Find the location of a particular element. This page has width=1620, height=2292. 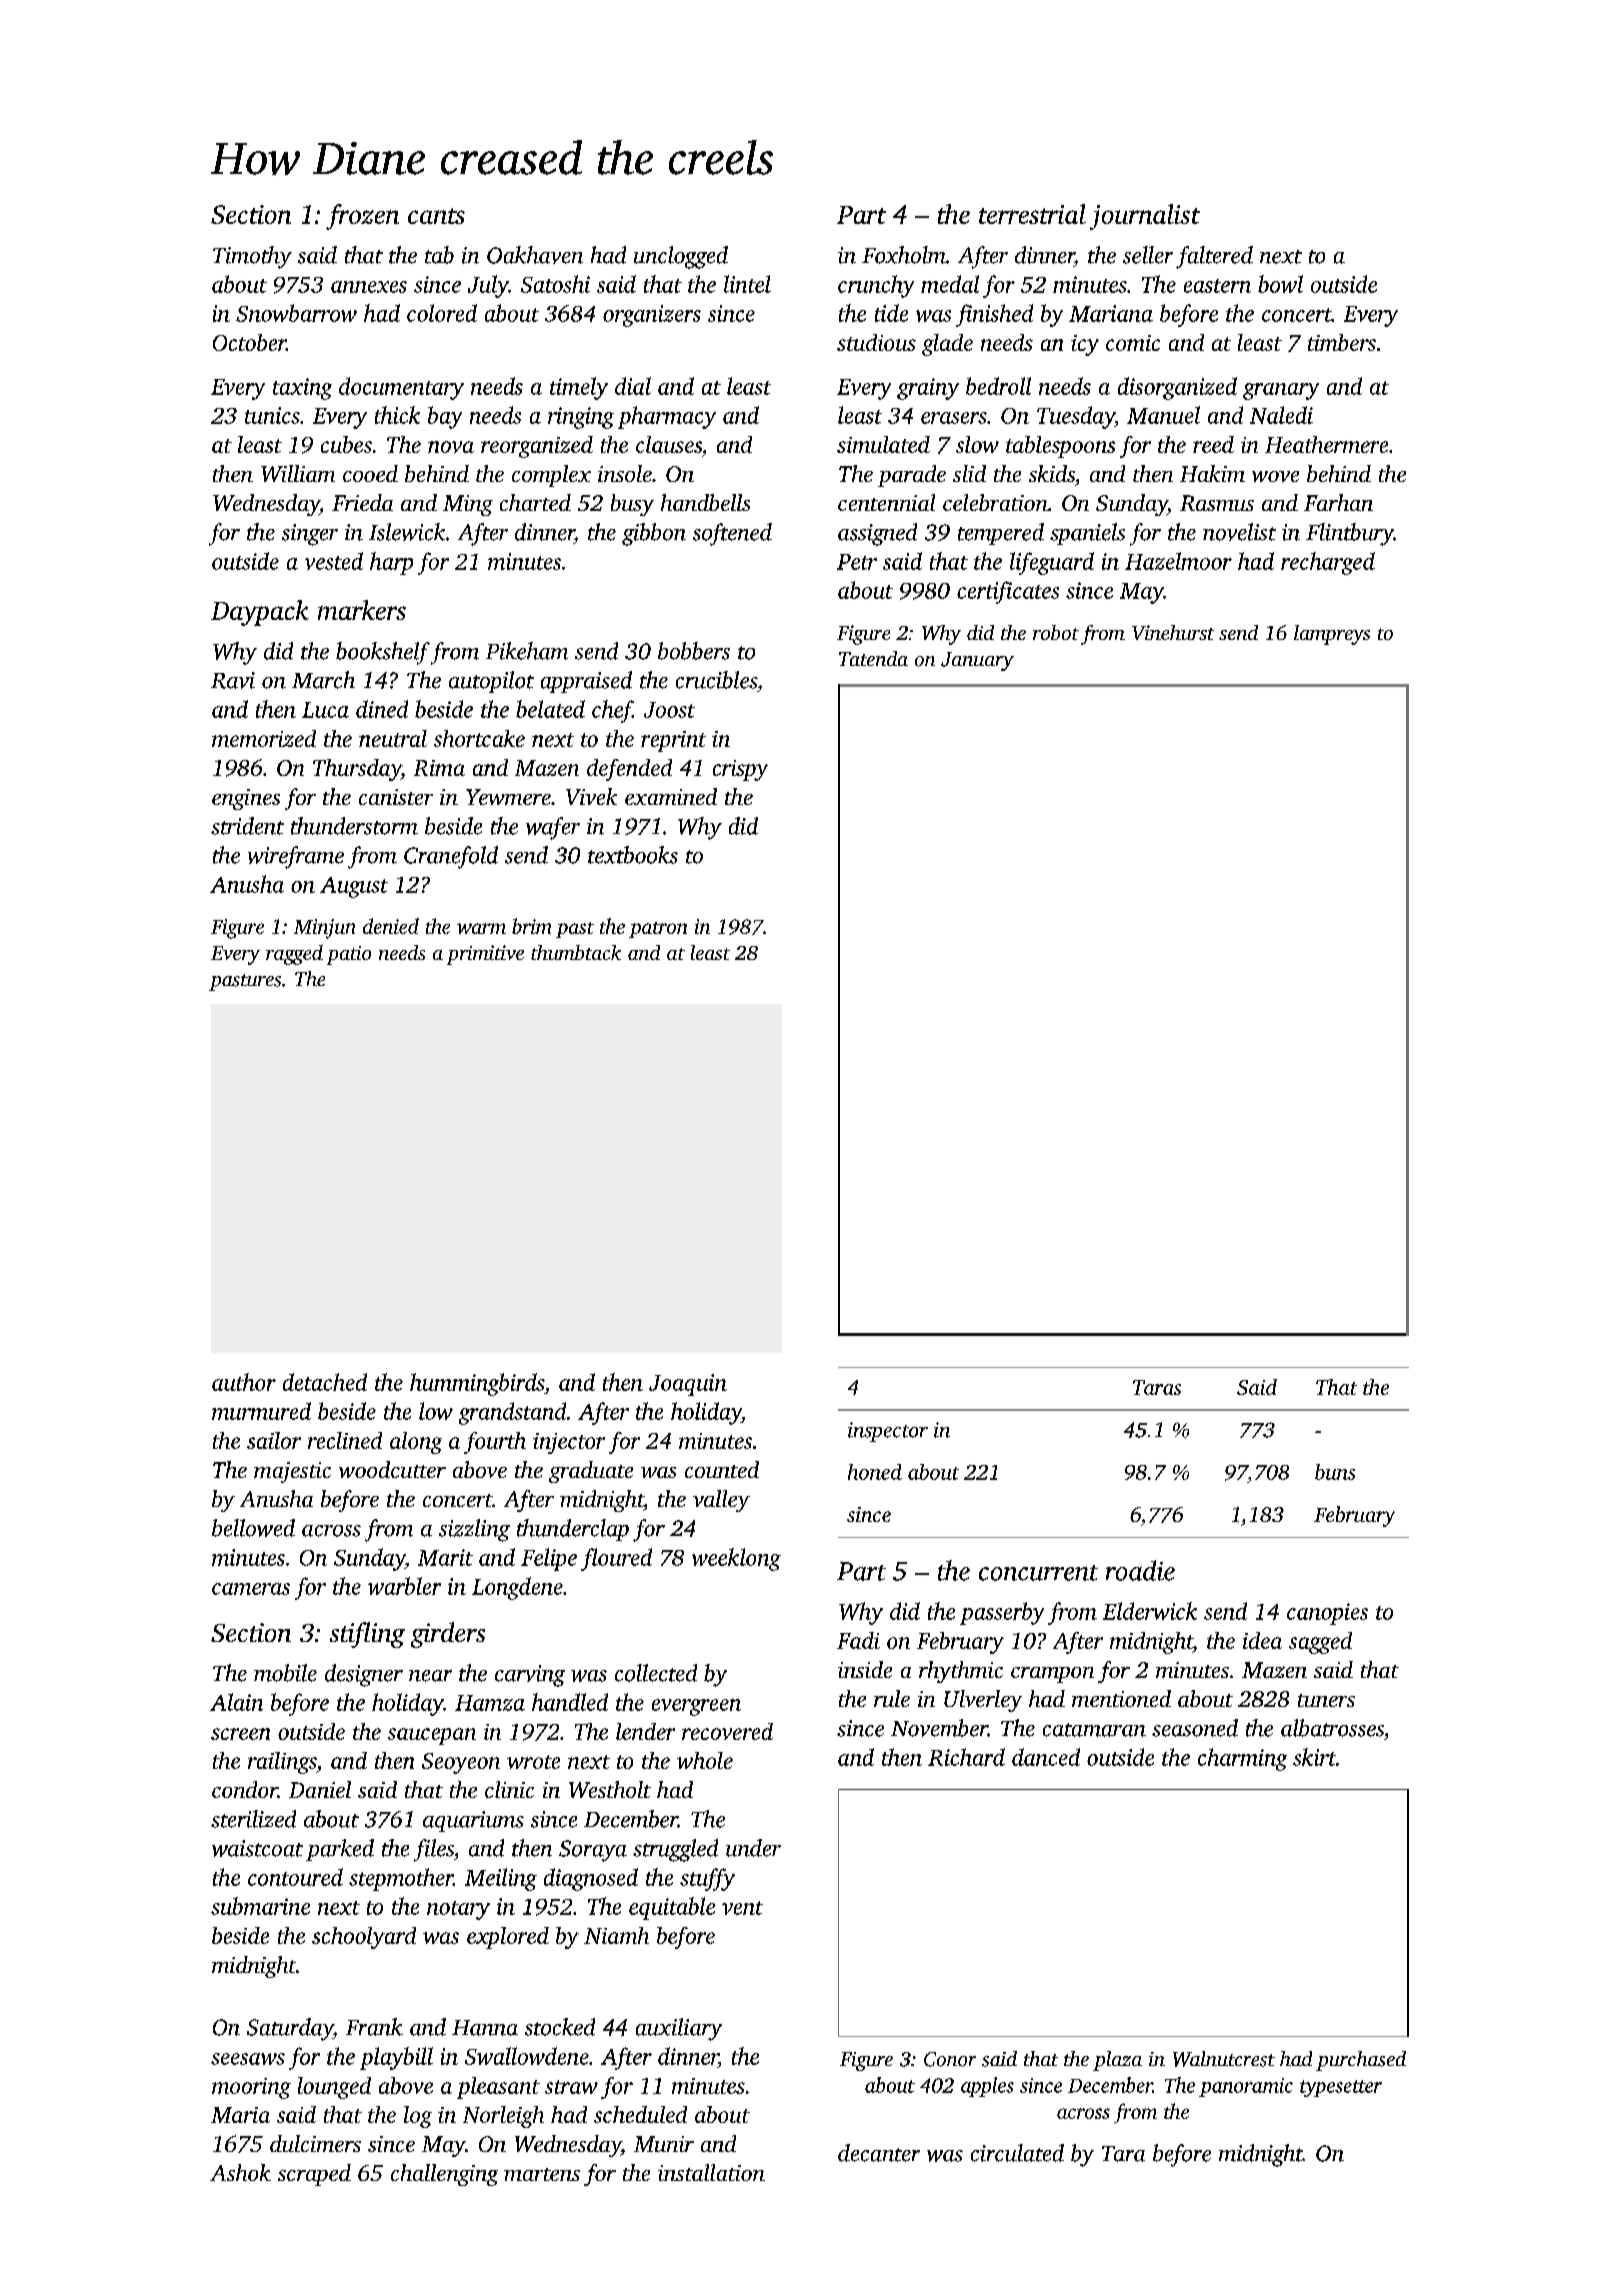

lampreys is located at coordinates (1332, 635).
